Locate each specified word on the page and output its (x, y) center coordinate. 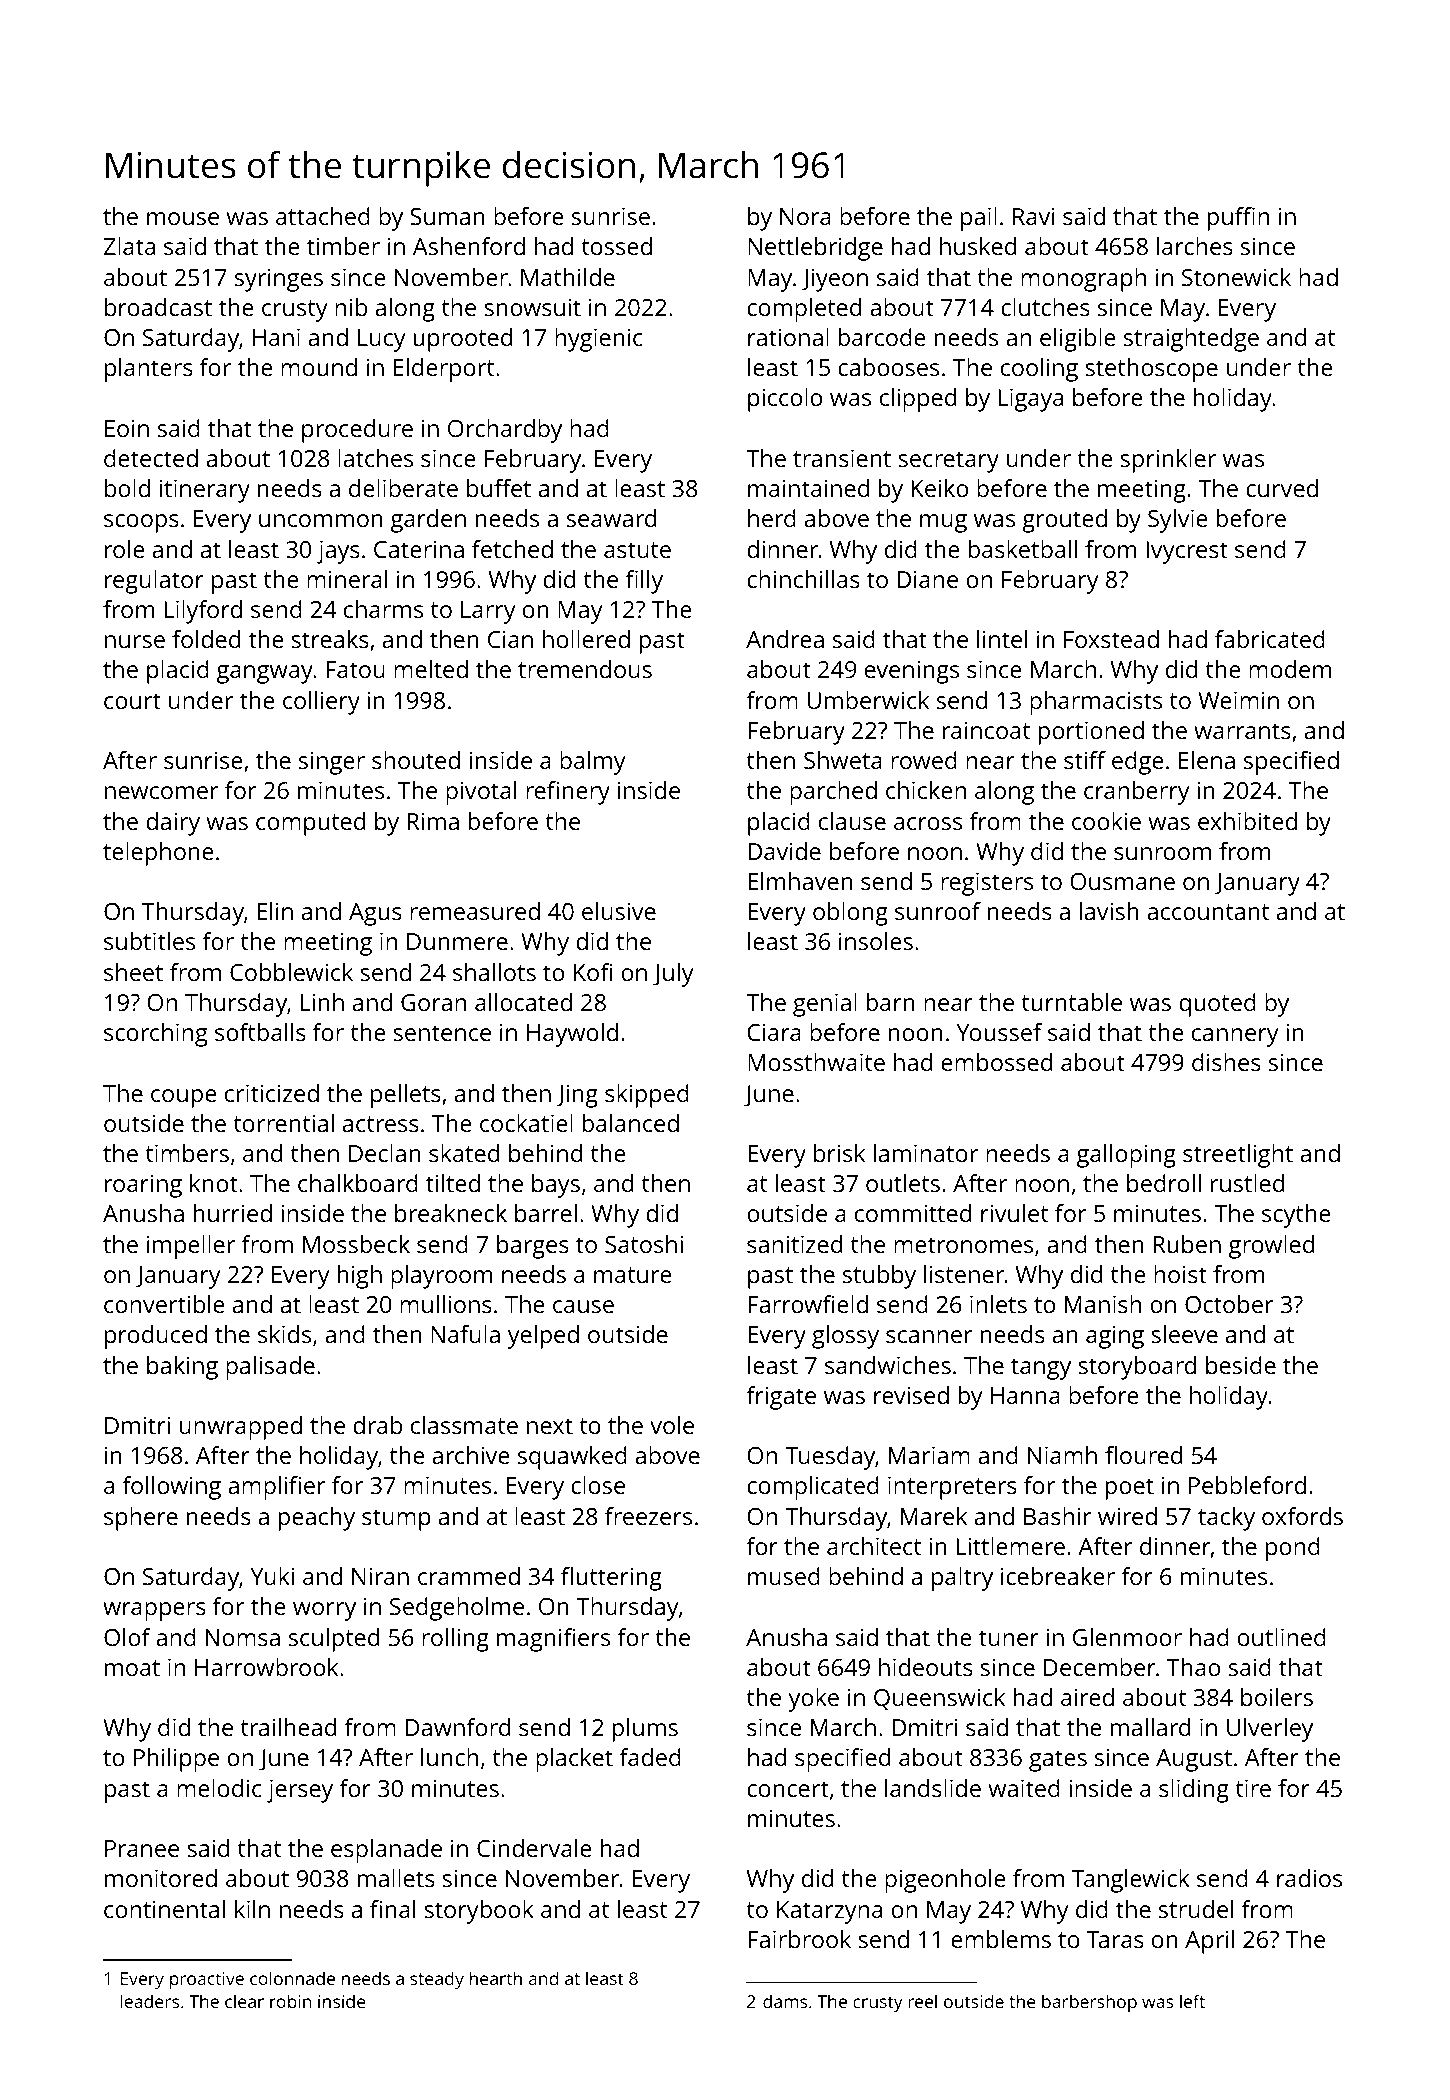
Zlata (129, 246)
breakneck (451, 1213)
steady (437, 1980)
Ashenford (469, 246)
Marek (934, 1516)
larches (1195, 246)
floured (1143, 1455)
